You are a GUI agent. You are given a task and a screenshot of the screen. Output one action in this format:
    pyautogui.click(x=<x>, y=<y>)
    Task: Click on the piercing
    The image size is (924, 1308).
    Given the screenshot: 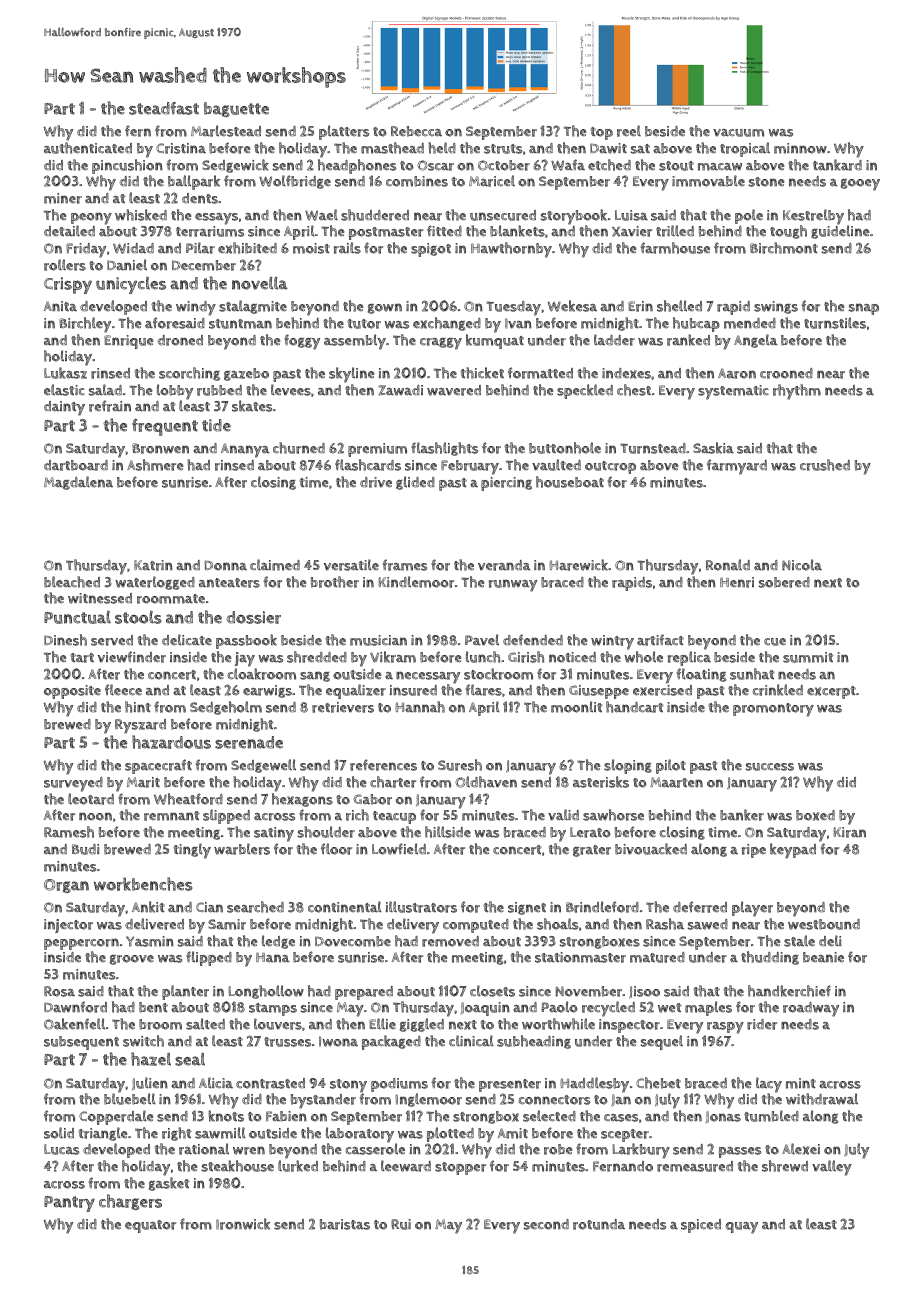 What is the action you would take?
    pyautogui.click(x=506, y=484)
